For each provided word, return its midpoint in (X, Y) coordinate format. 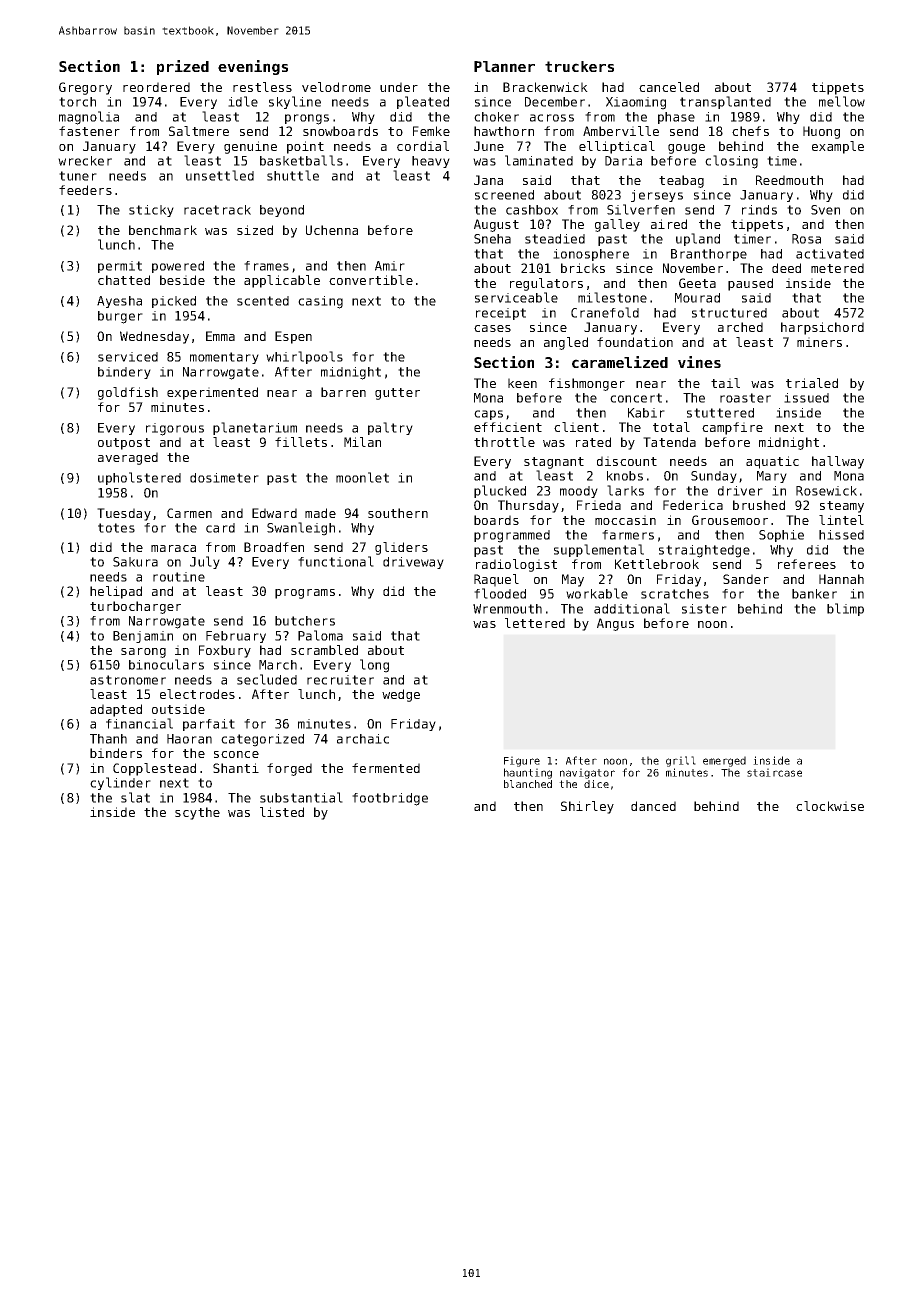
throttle (504, 442)
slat (135, 797)
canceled (669, 87)
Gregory (85, 88)
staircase (774, 772)
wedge (401, 695)
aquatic (772, 462)
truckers (579, 66)
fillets (301, 442)
